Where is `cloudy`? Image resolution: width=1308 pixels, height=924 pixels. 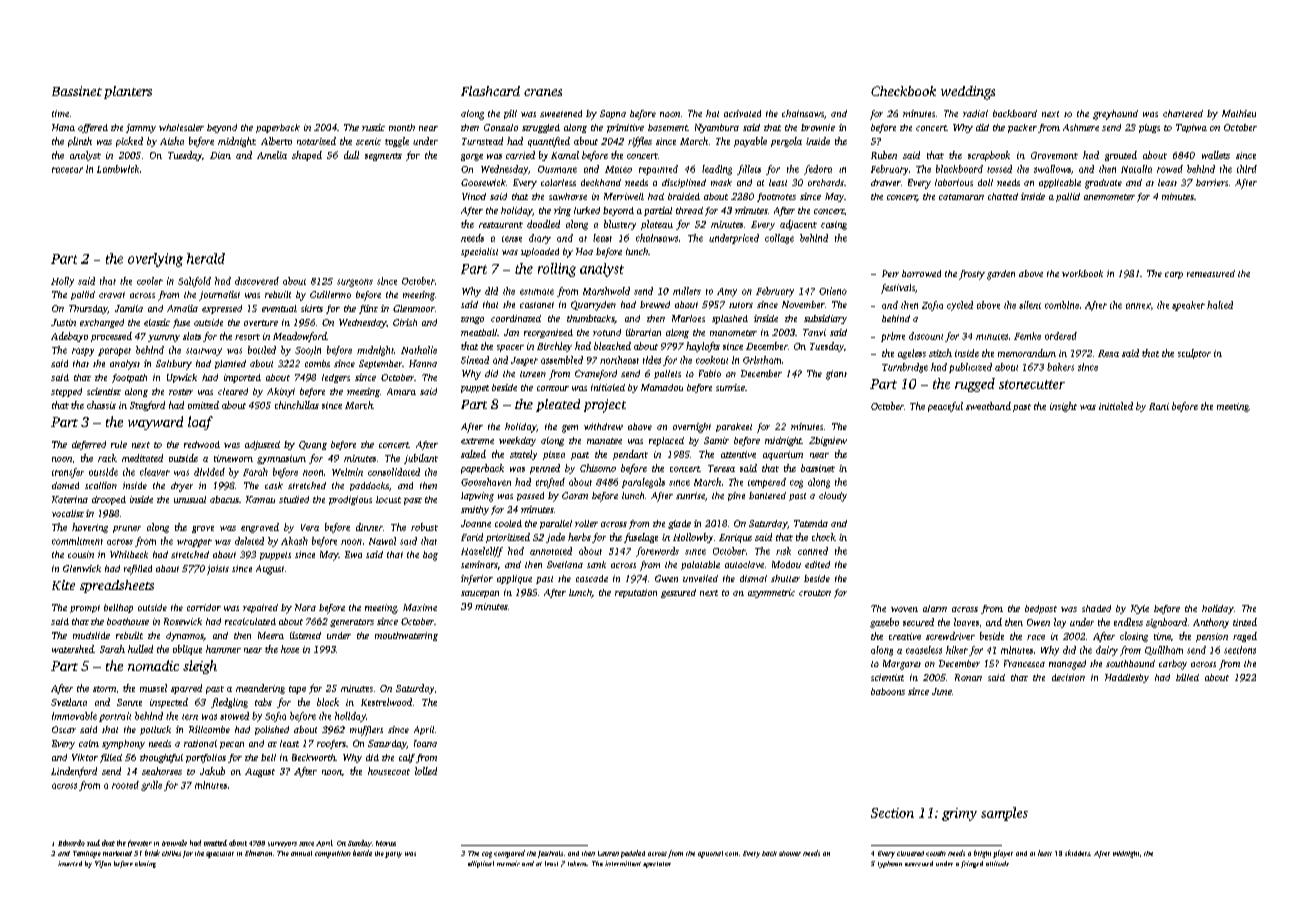 cloudy is located at coordinates (833, 497).
